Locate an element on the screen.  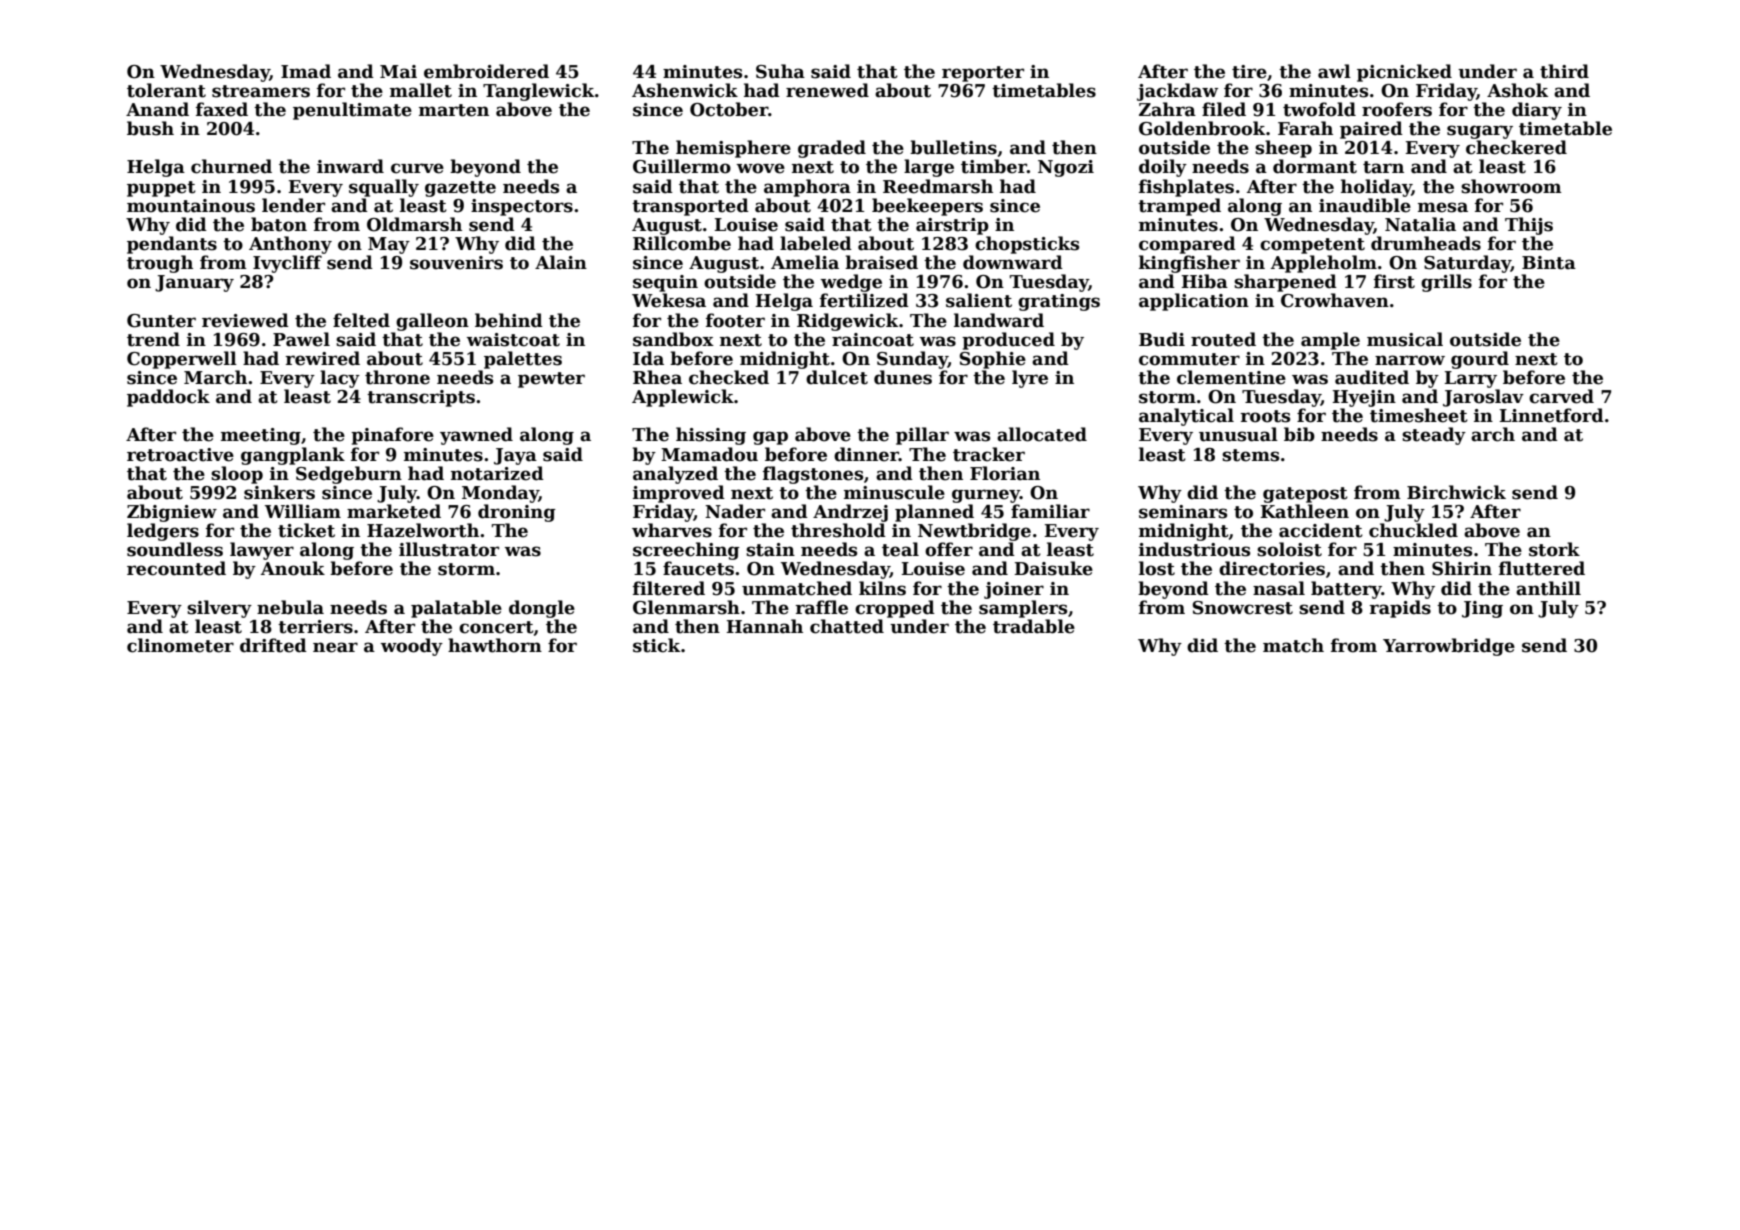
unusual is located at coordinates (1238, 434).
